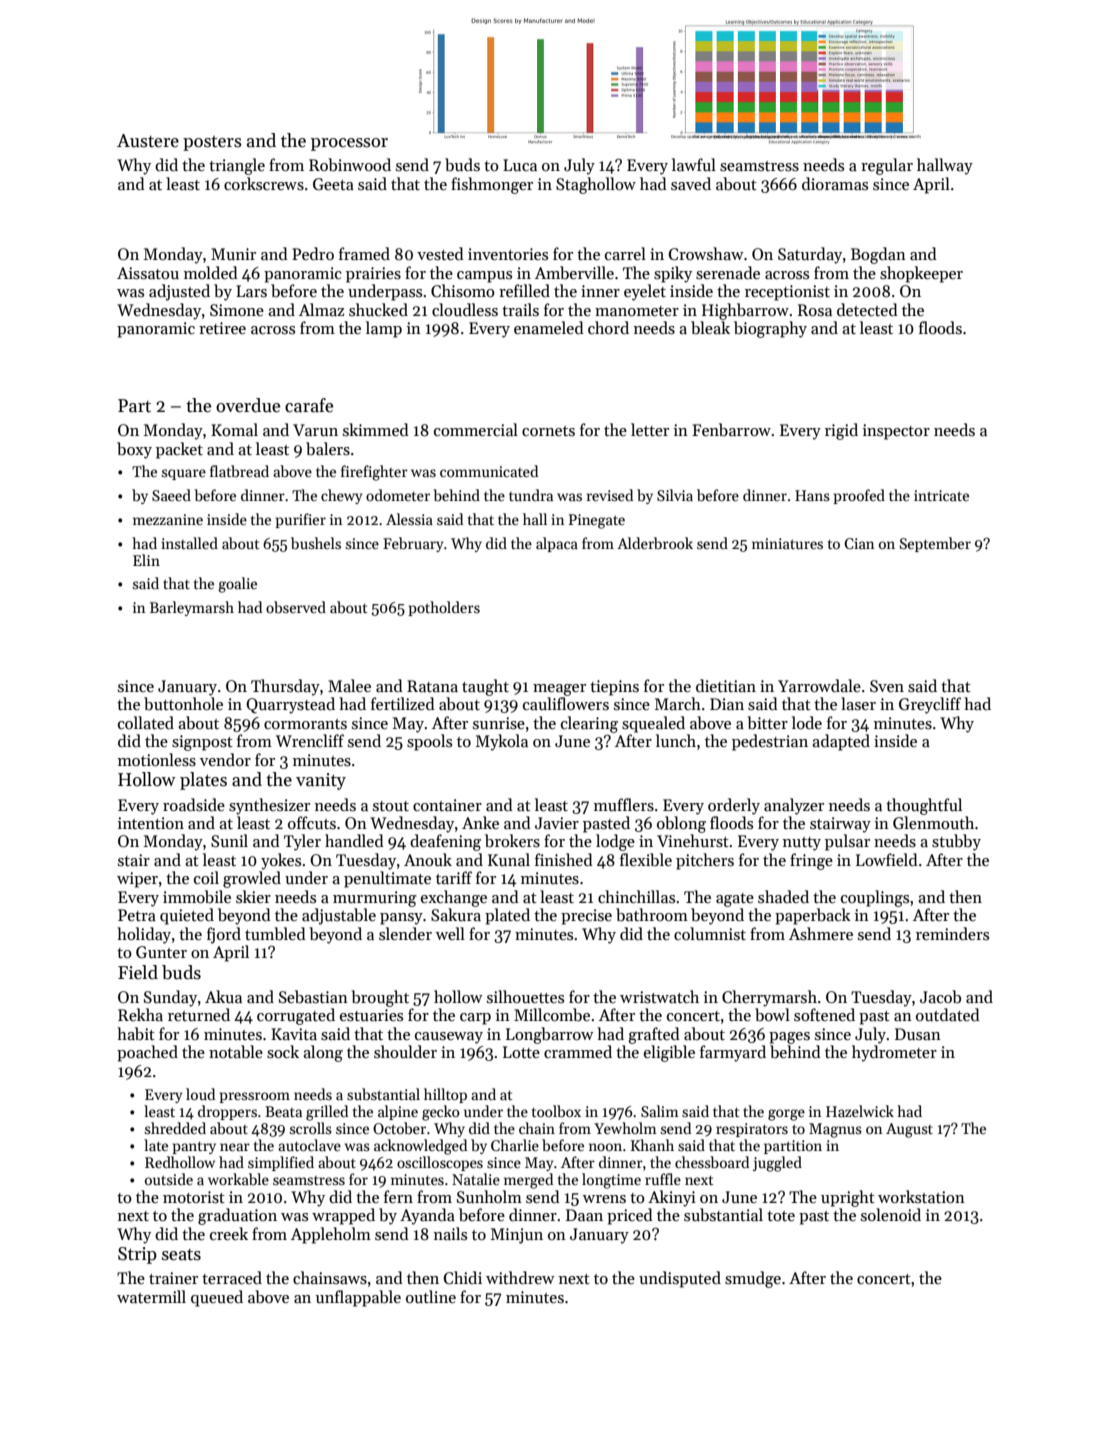  Describe the element at coordinates (358, 1298) in the screenshot. I see `unflappable` at that location.
